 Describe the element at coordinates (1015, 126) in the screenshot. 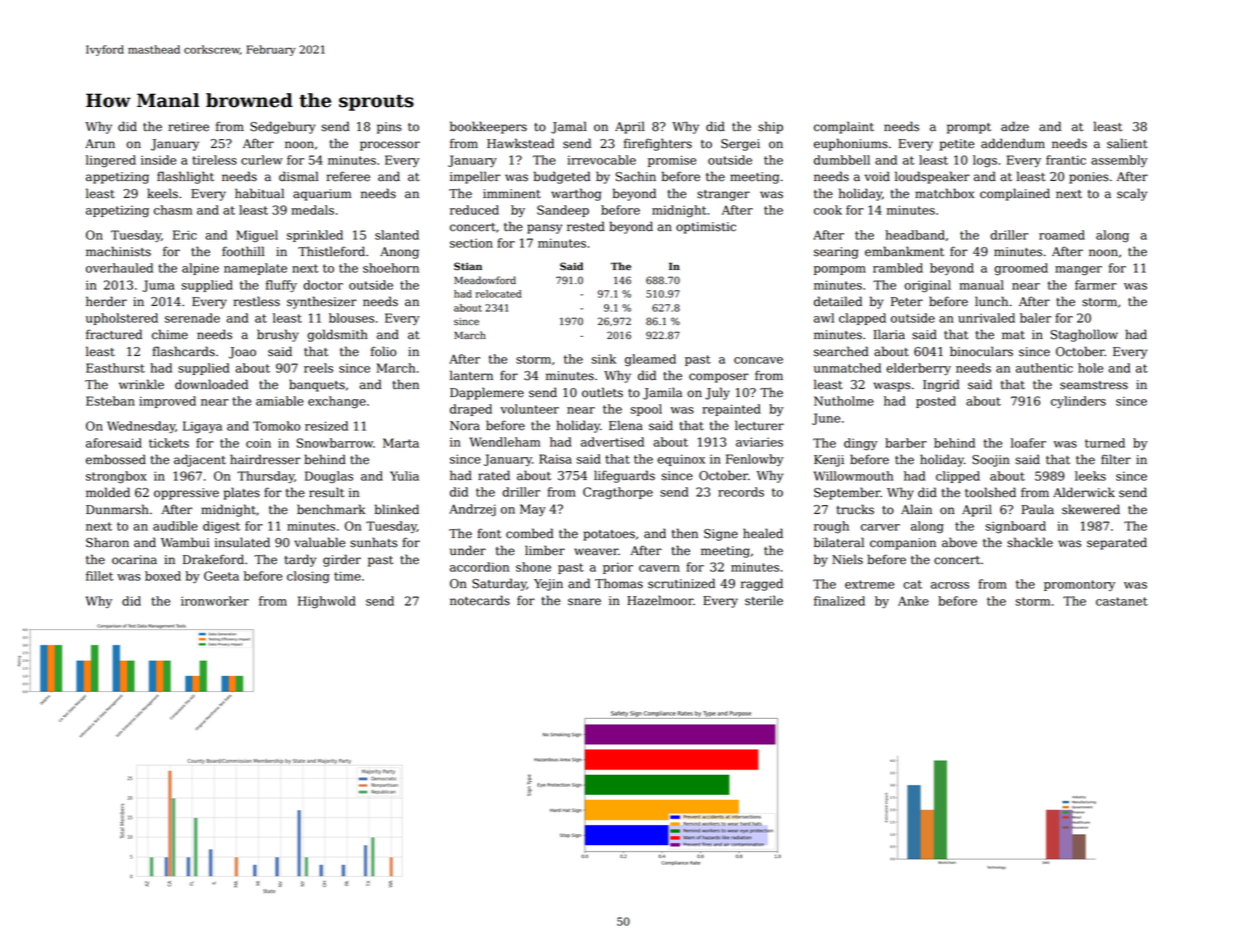

I see `adze` at that location.
